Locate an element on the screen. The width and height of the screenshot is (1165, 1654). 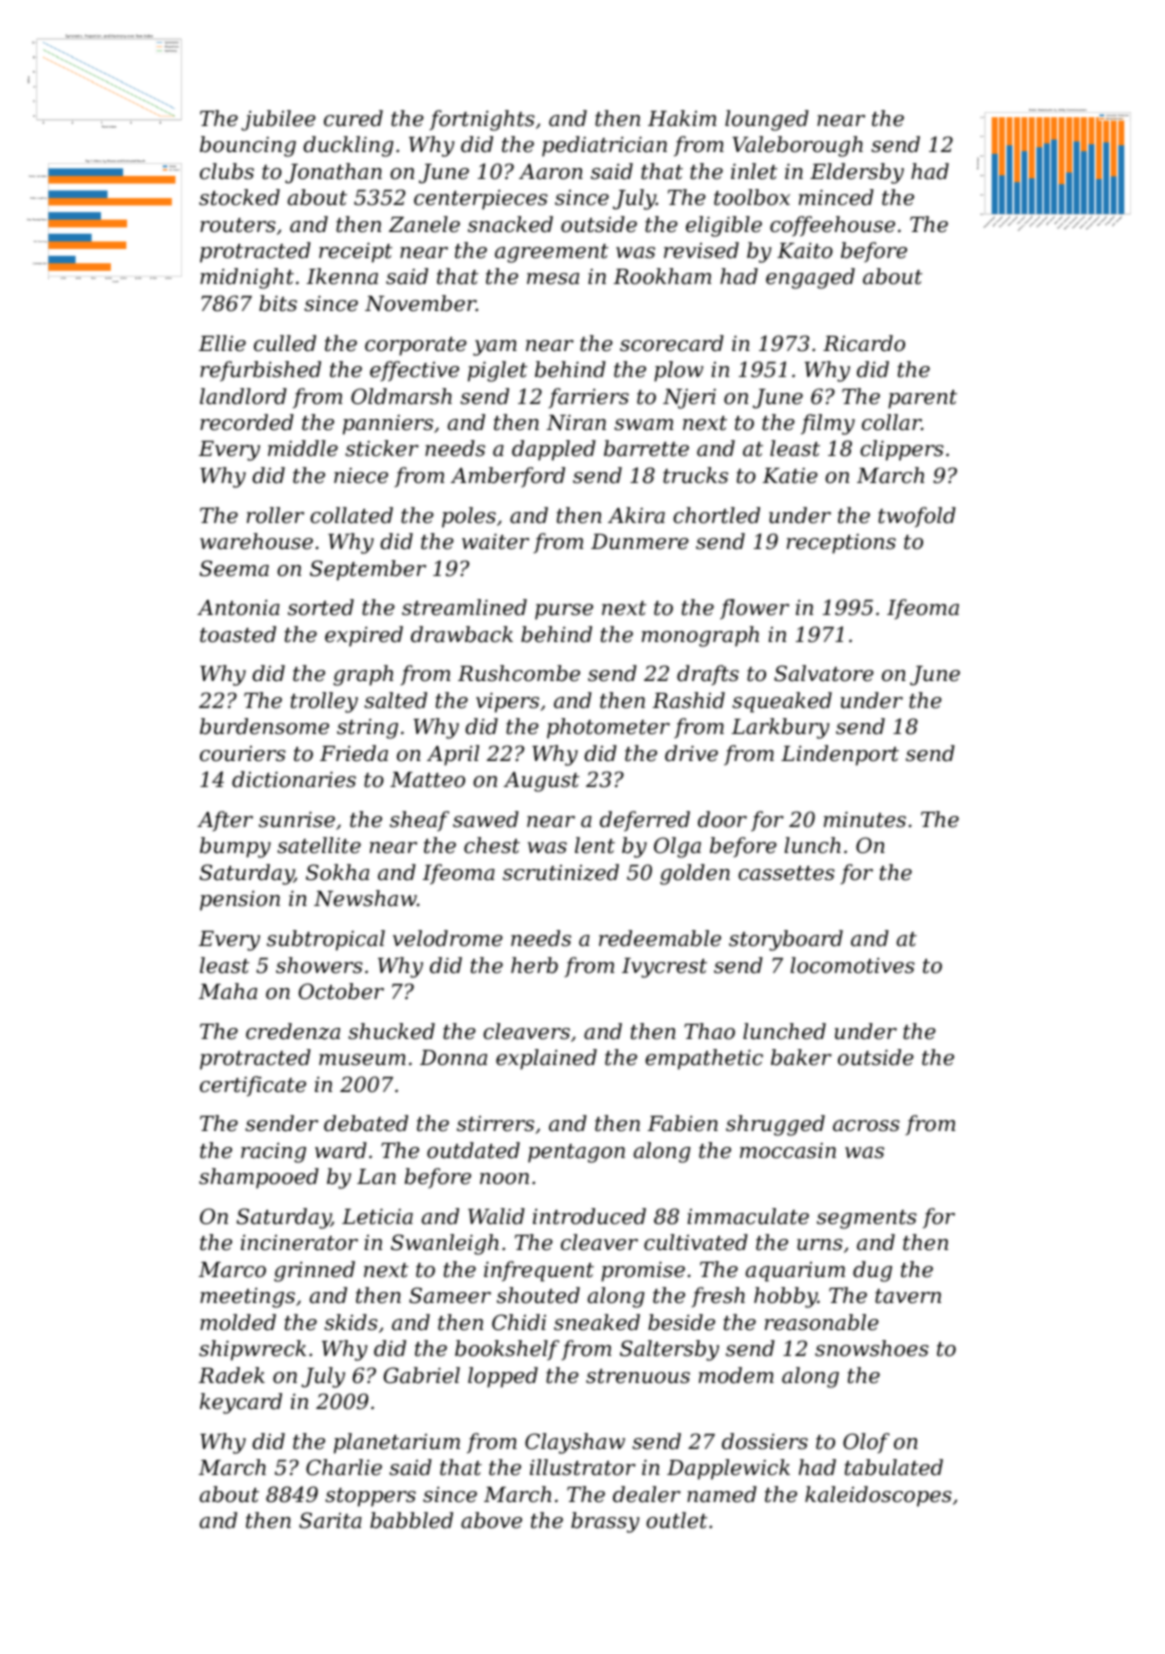
sheaf is located at coordinates (419, 821).
